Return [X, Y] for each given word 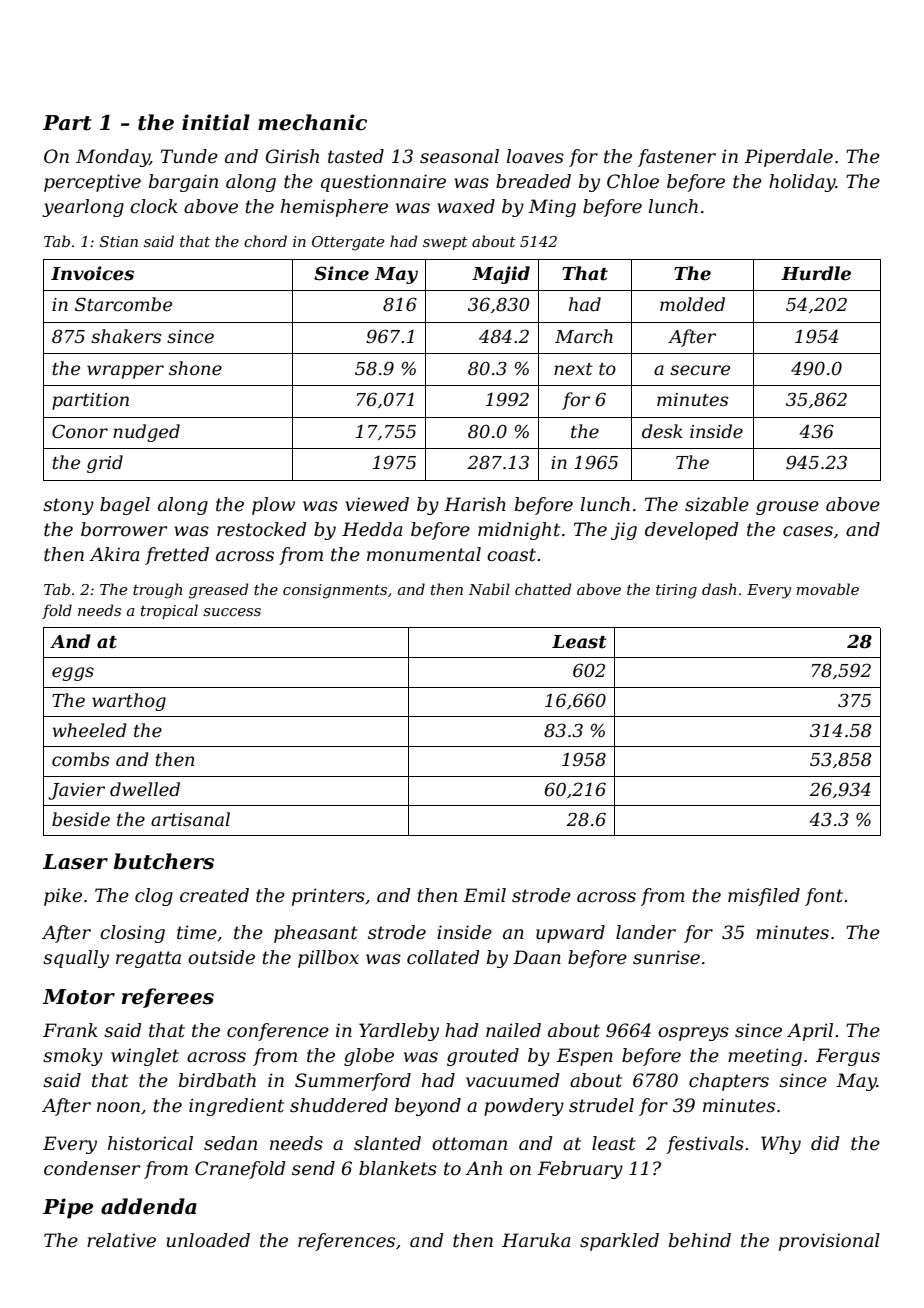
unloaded [208, 1240]
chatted [543, 589]
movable [827, 589]
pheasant [316, 934]
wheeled [90, 730]
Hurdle [816, 273]
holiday [802, 183]
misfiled [764, 897]
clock [154, 206]
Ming [552, 208]
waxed [466, 206]
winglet [145, 1057]
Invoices [92, 273]
